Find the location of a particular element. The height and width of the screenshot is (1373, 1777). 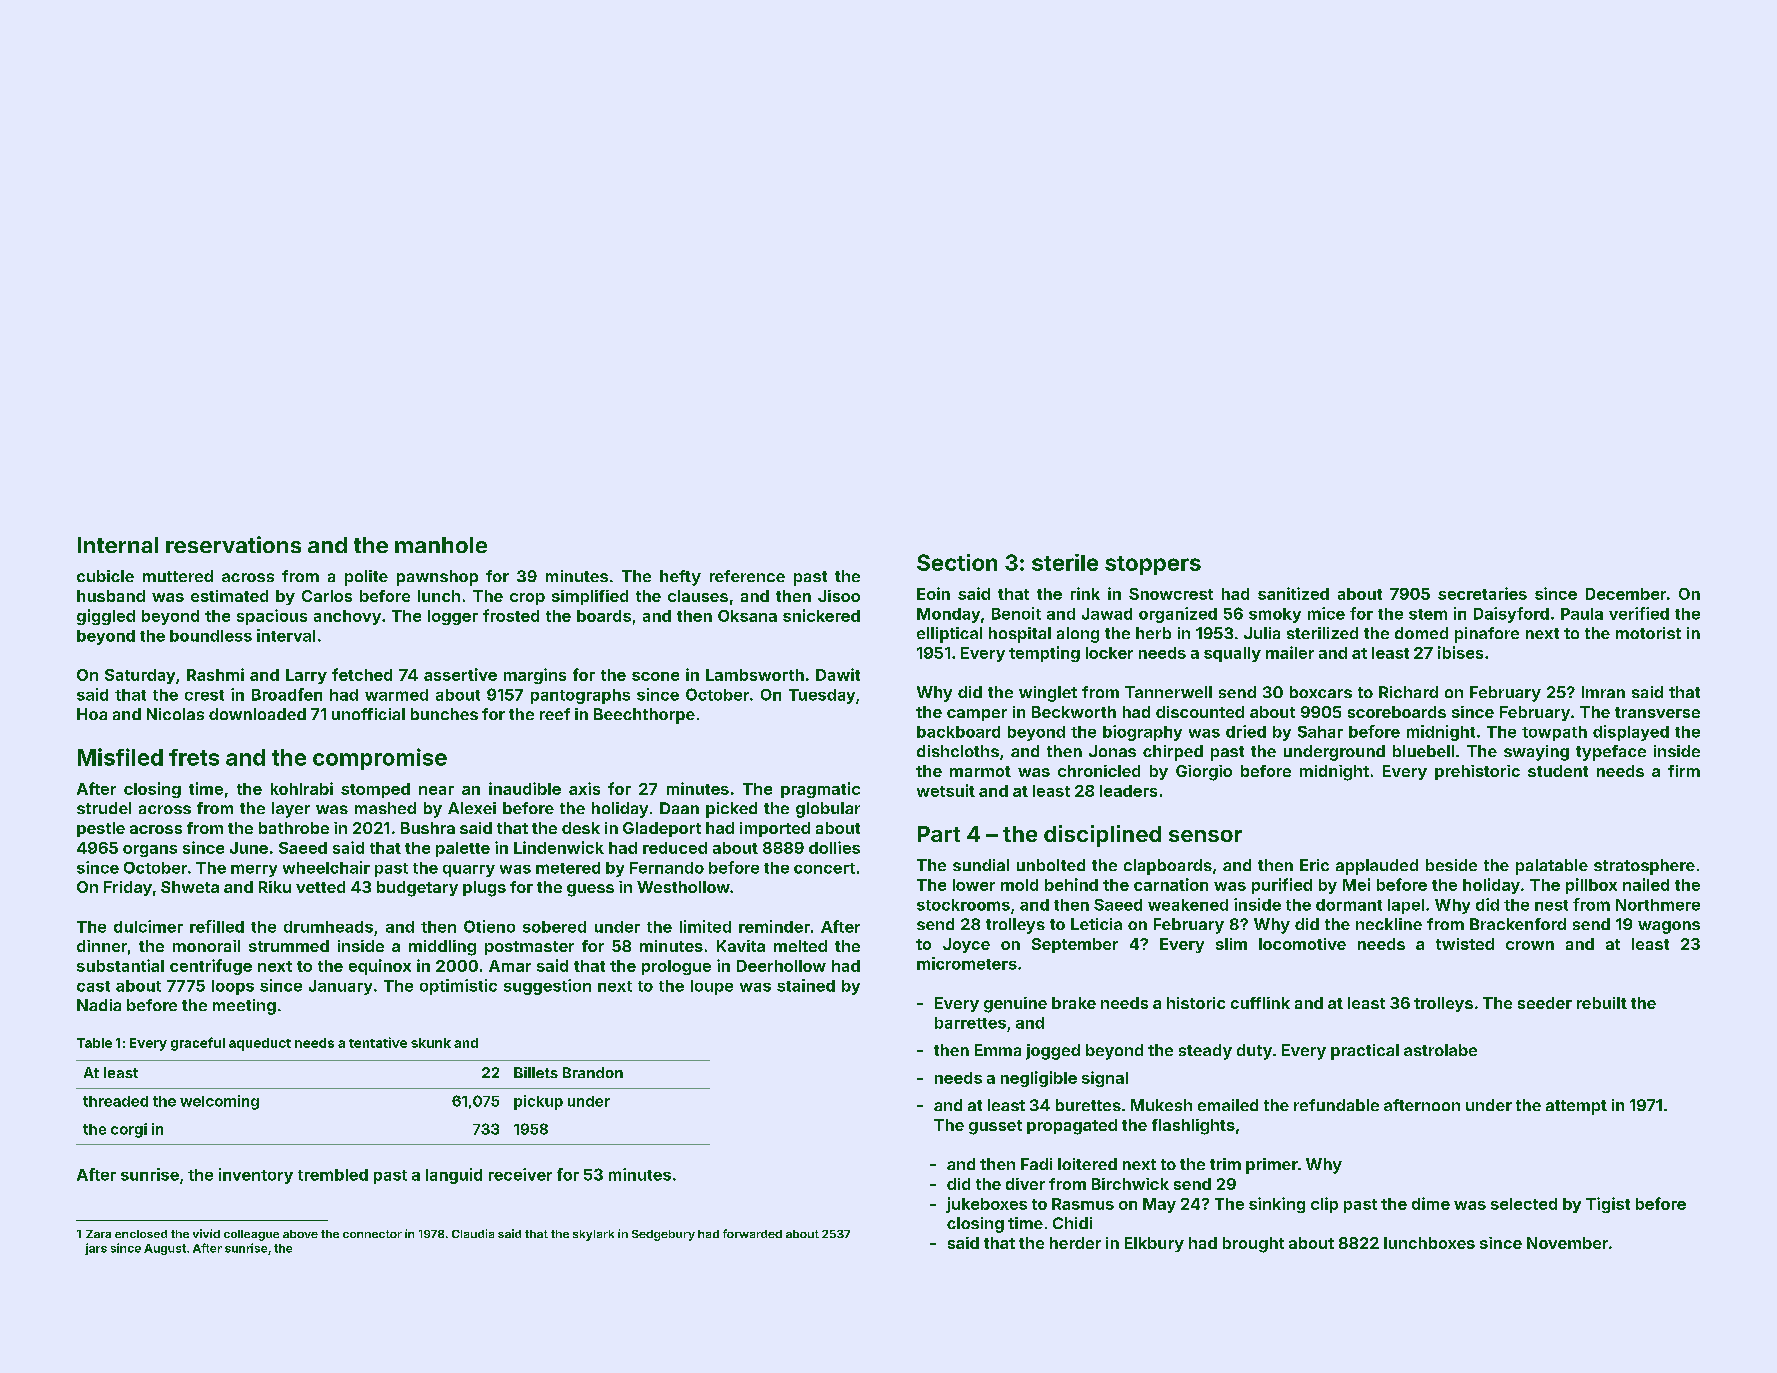

pragmatic is located at coordinates (820, 790).
